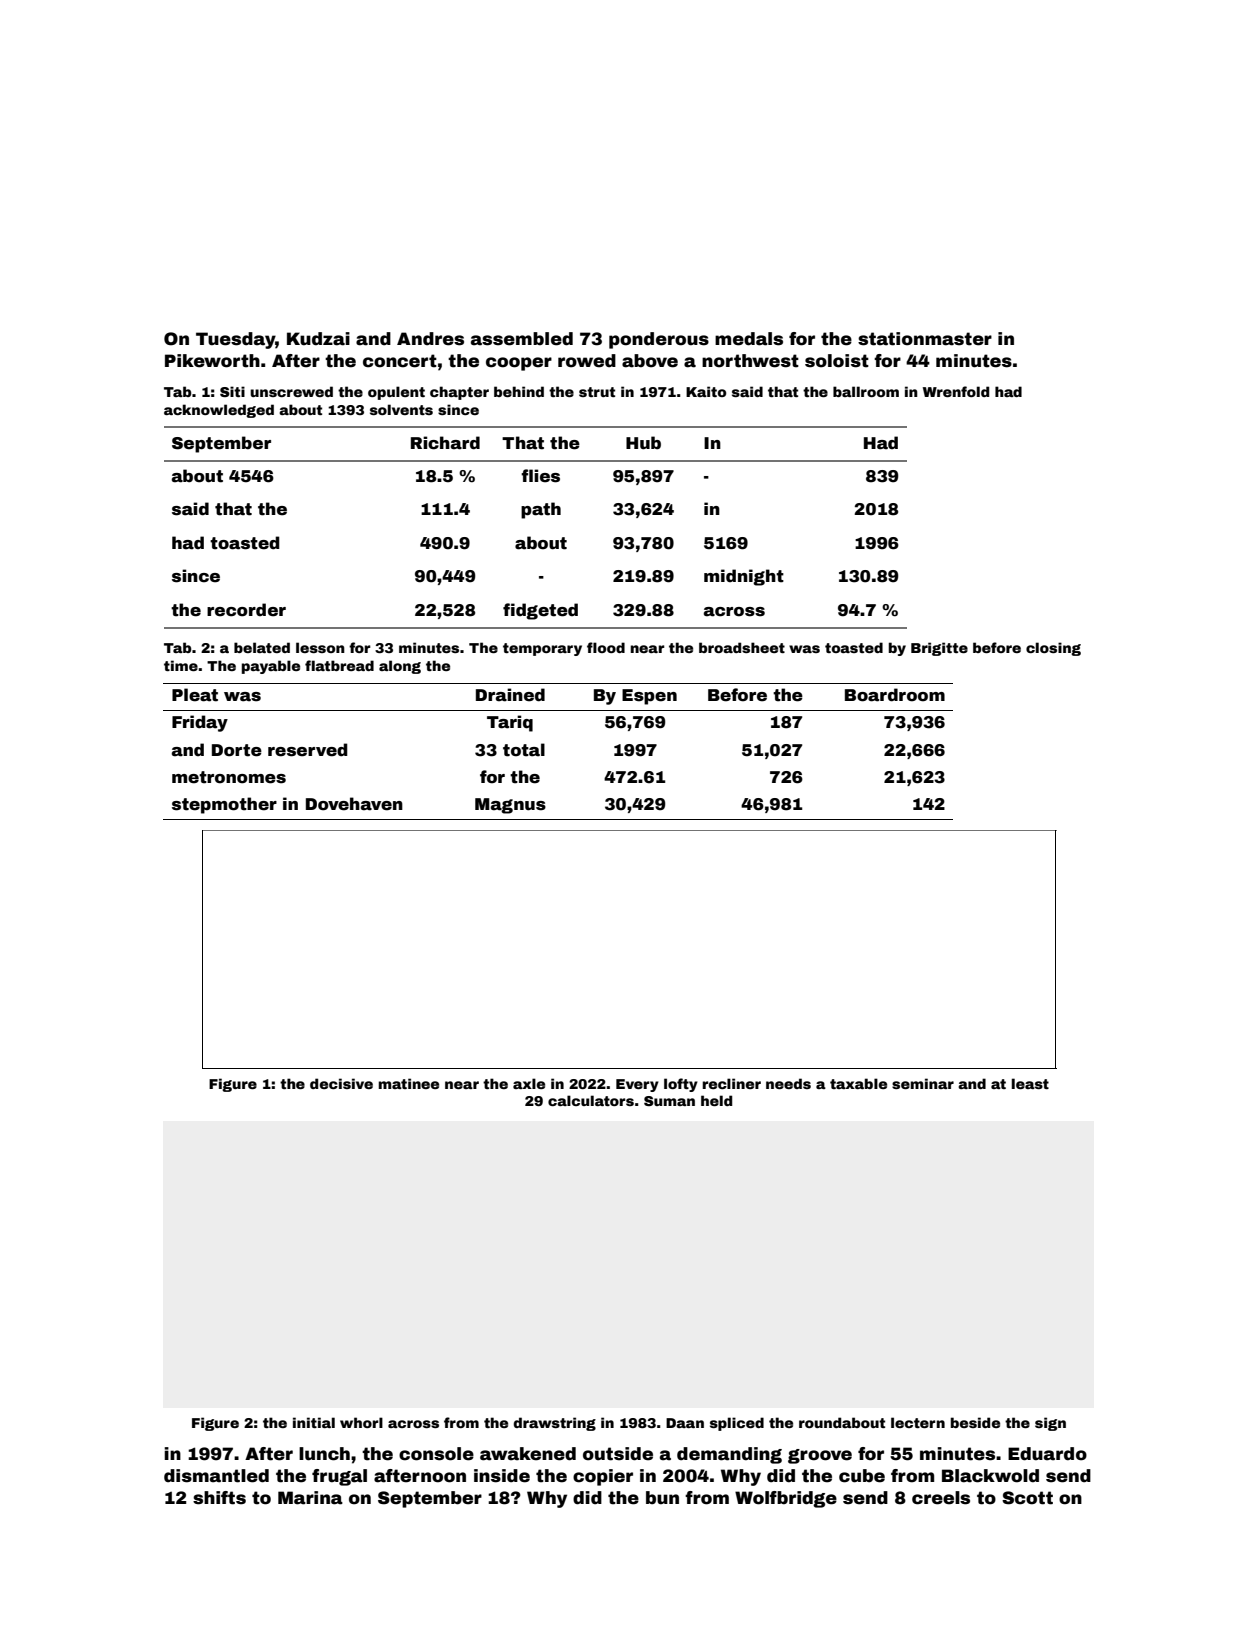  I want to click on drawstring, so click(554, 1424).
